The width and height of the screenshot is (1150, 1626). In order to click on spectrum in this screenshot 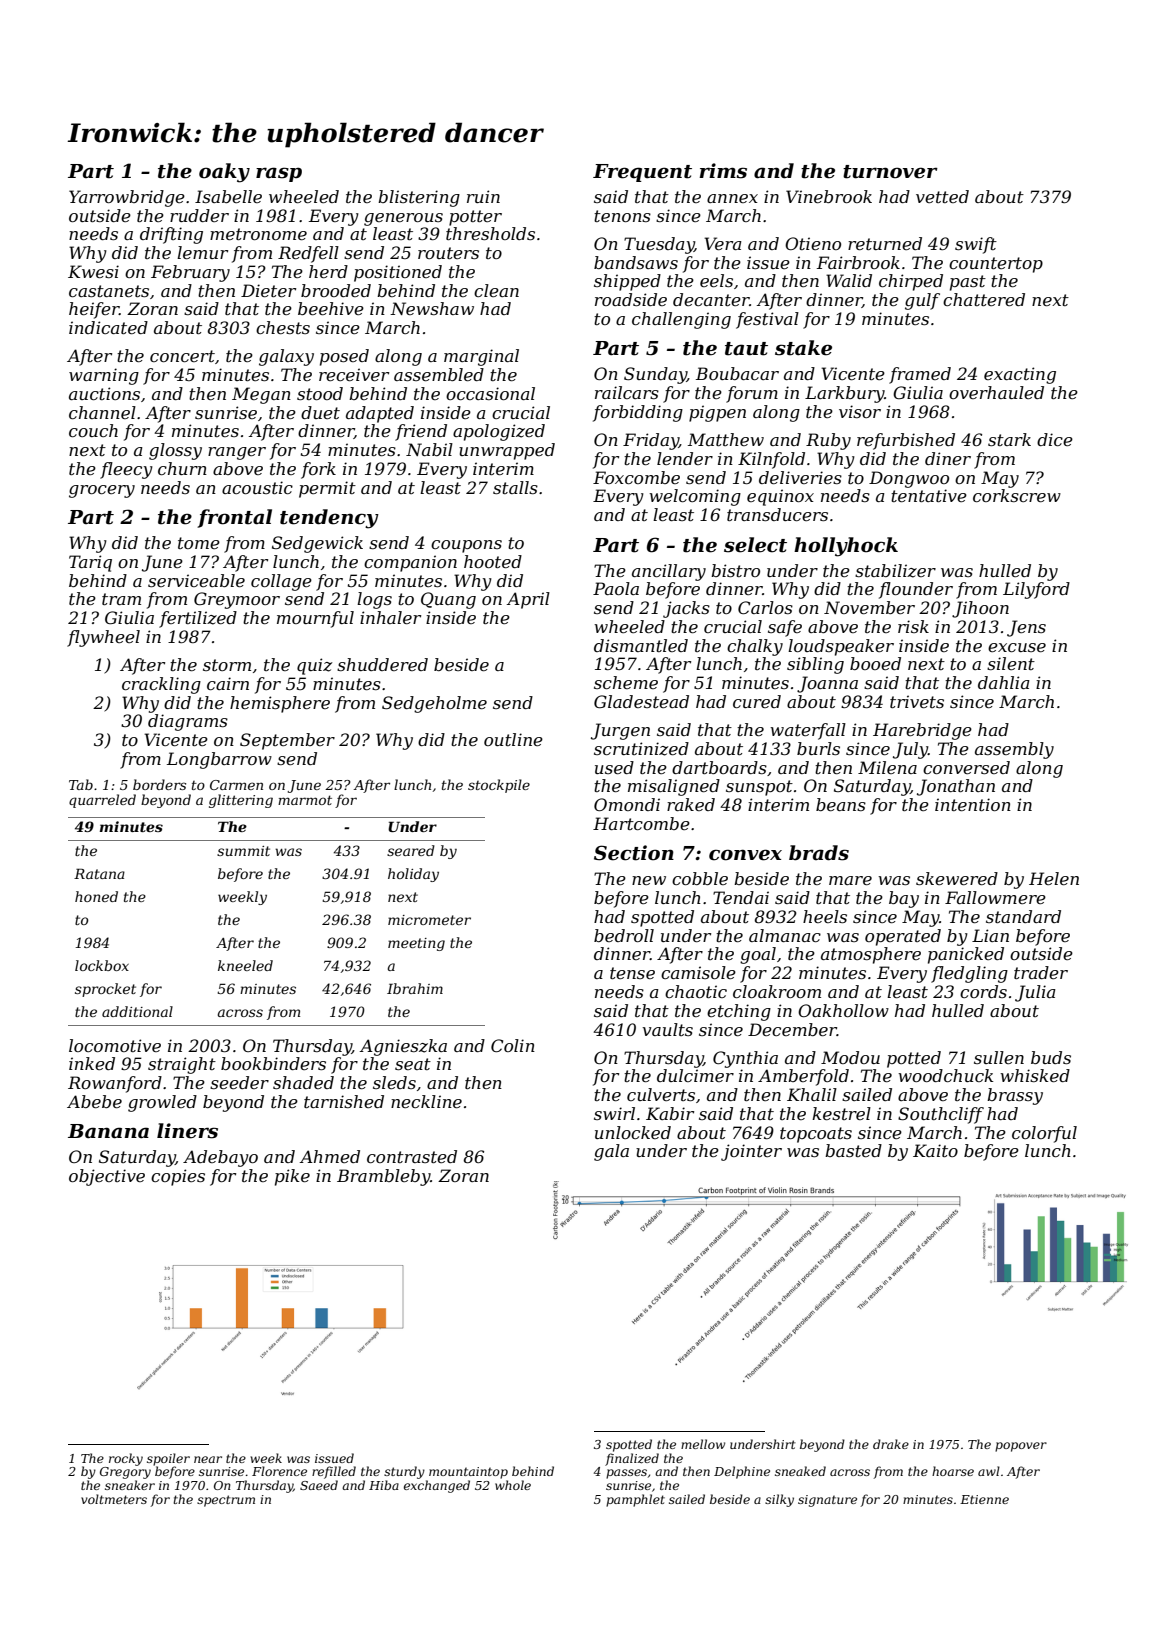, I will do `click(226, 1501)`.
